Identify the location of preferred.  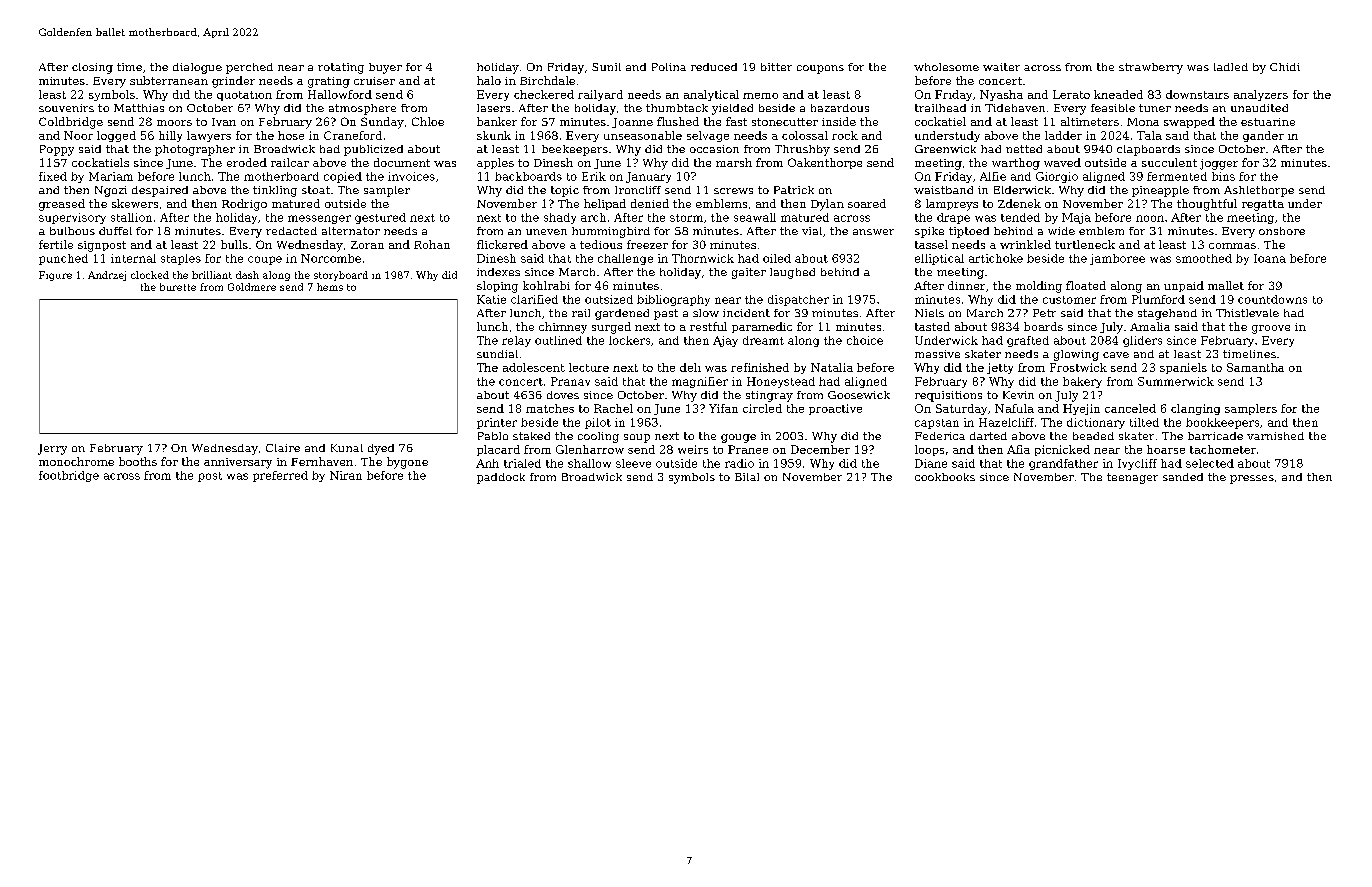
(280, 476).
